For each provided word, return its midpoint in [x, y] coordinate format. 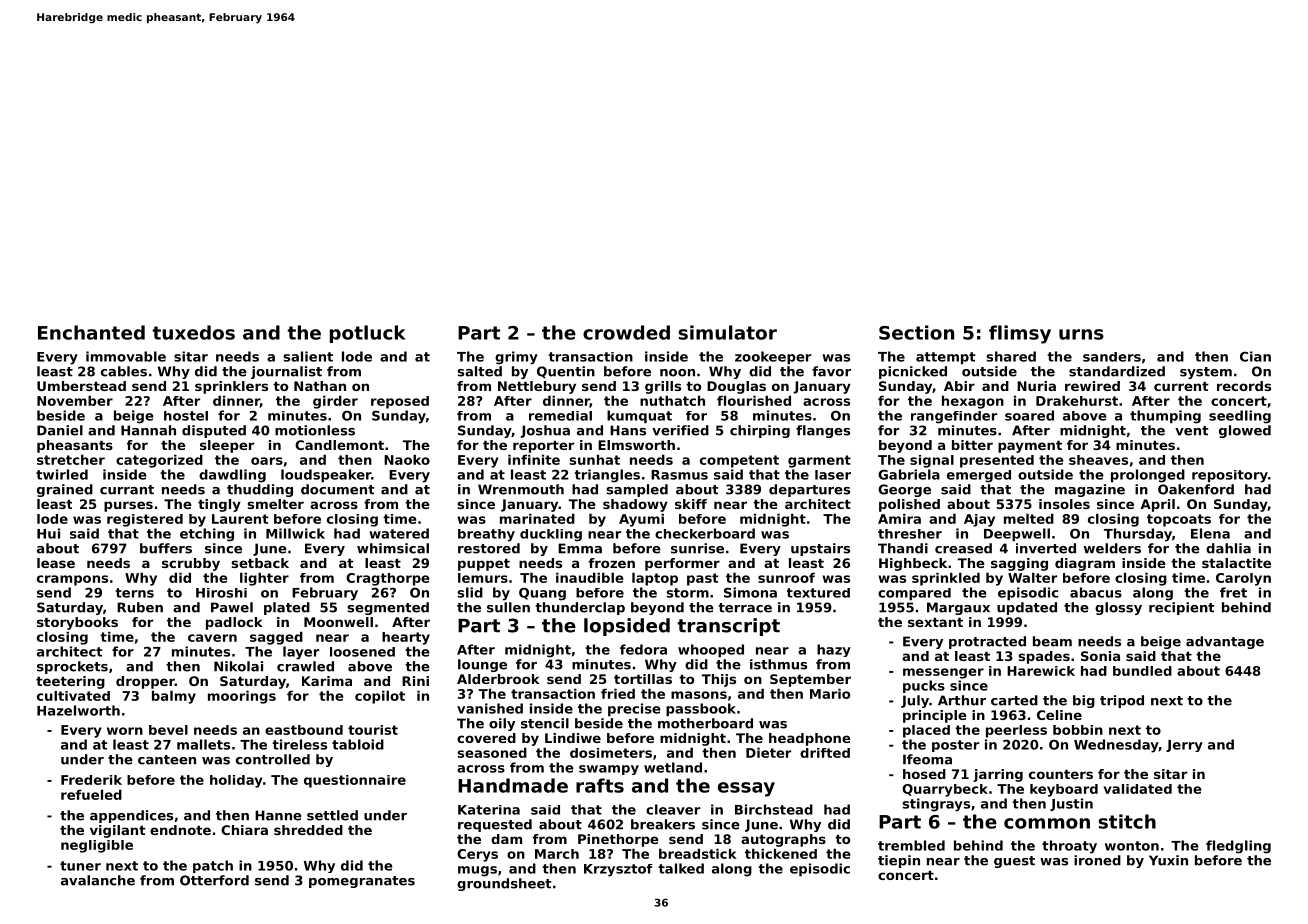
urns [1081, 334]
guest [1014, 862]
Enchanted [91, 332]
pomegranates [362, 882]
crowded [626, 332]
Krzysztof [618, 870]
